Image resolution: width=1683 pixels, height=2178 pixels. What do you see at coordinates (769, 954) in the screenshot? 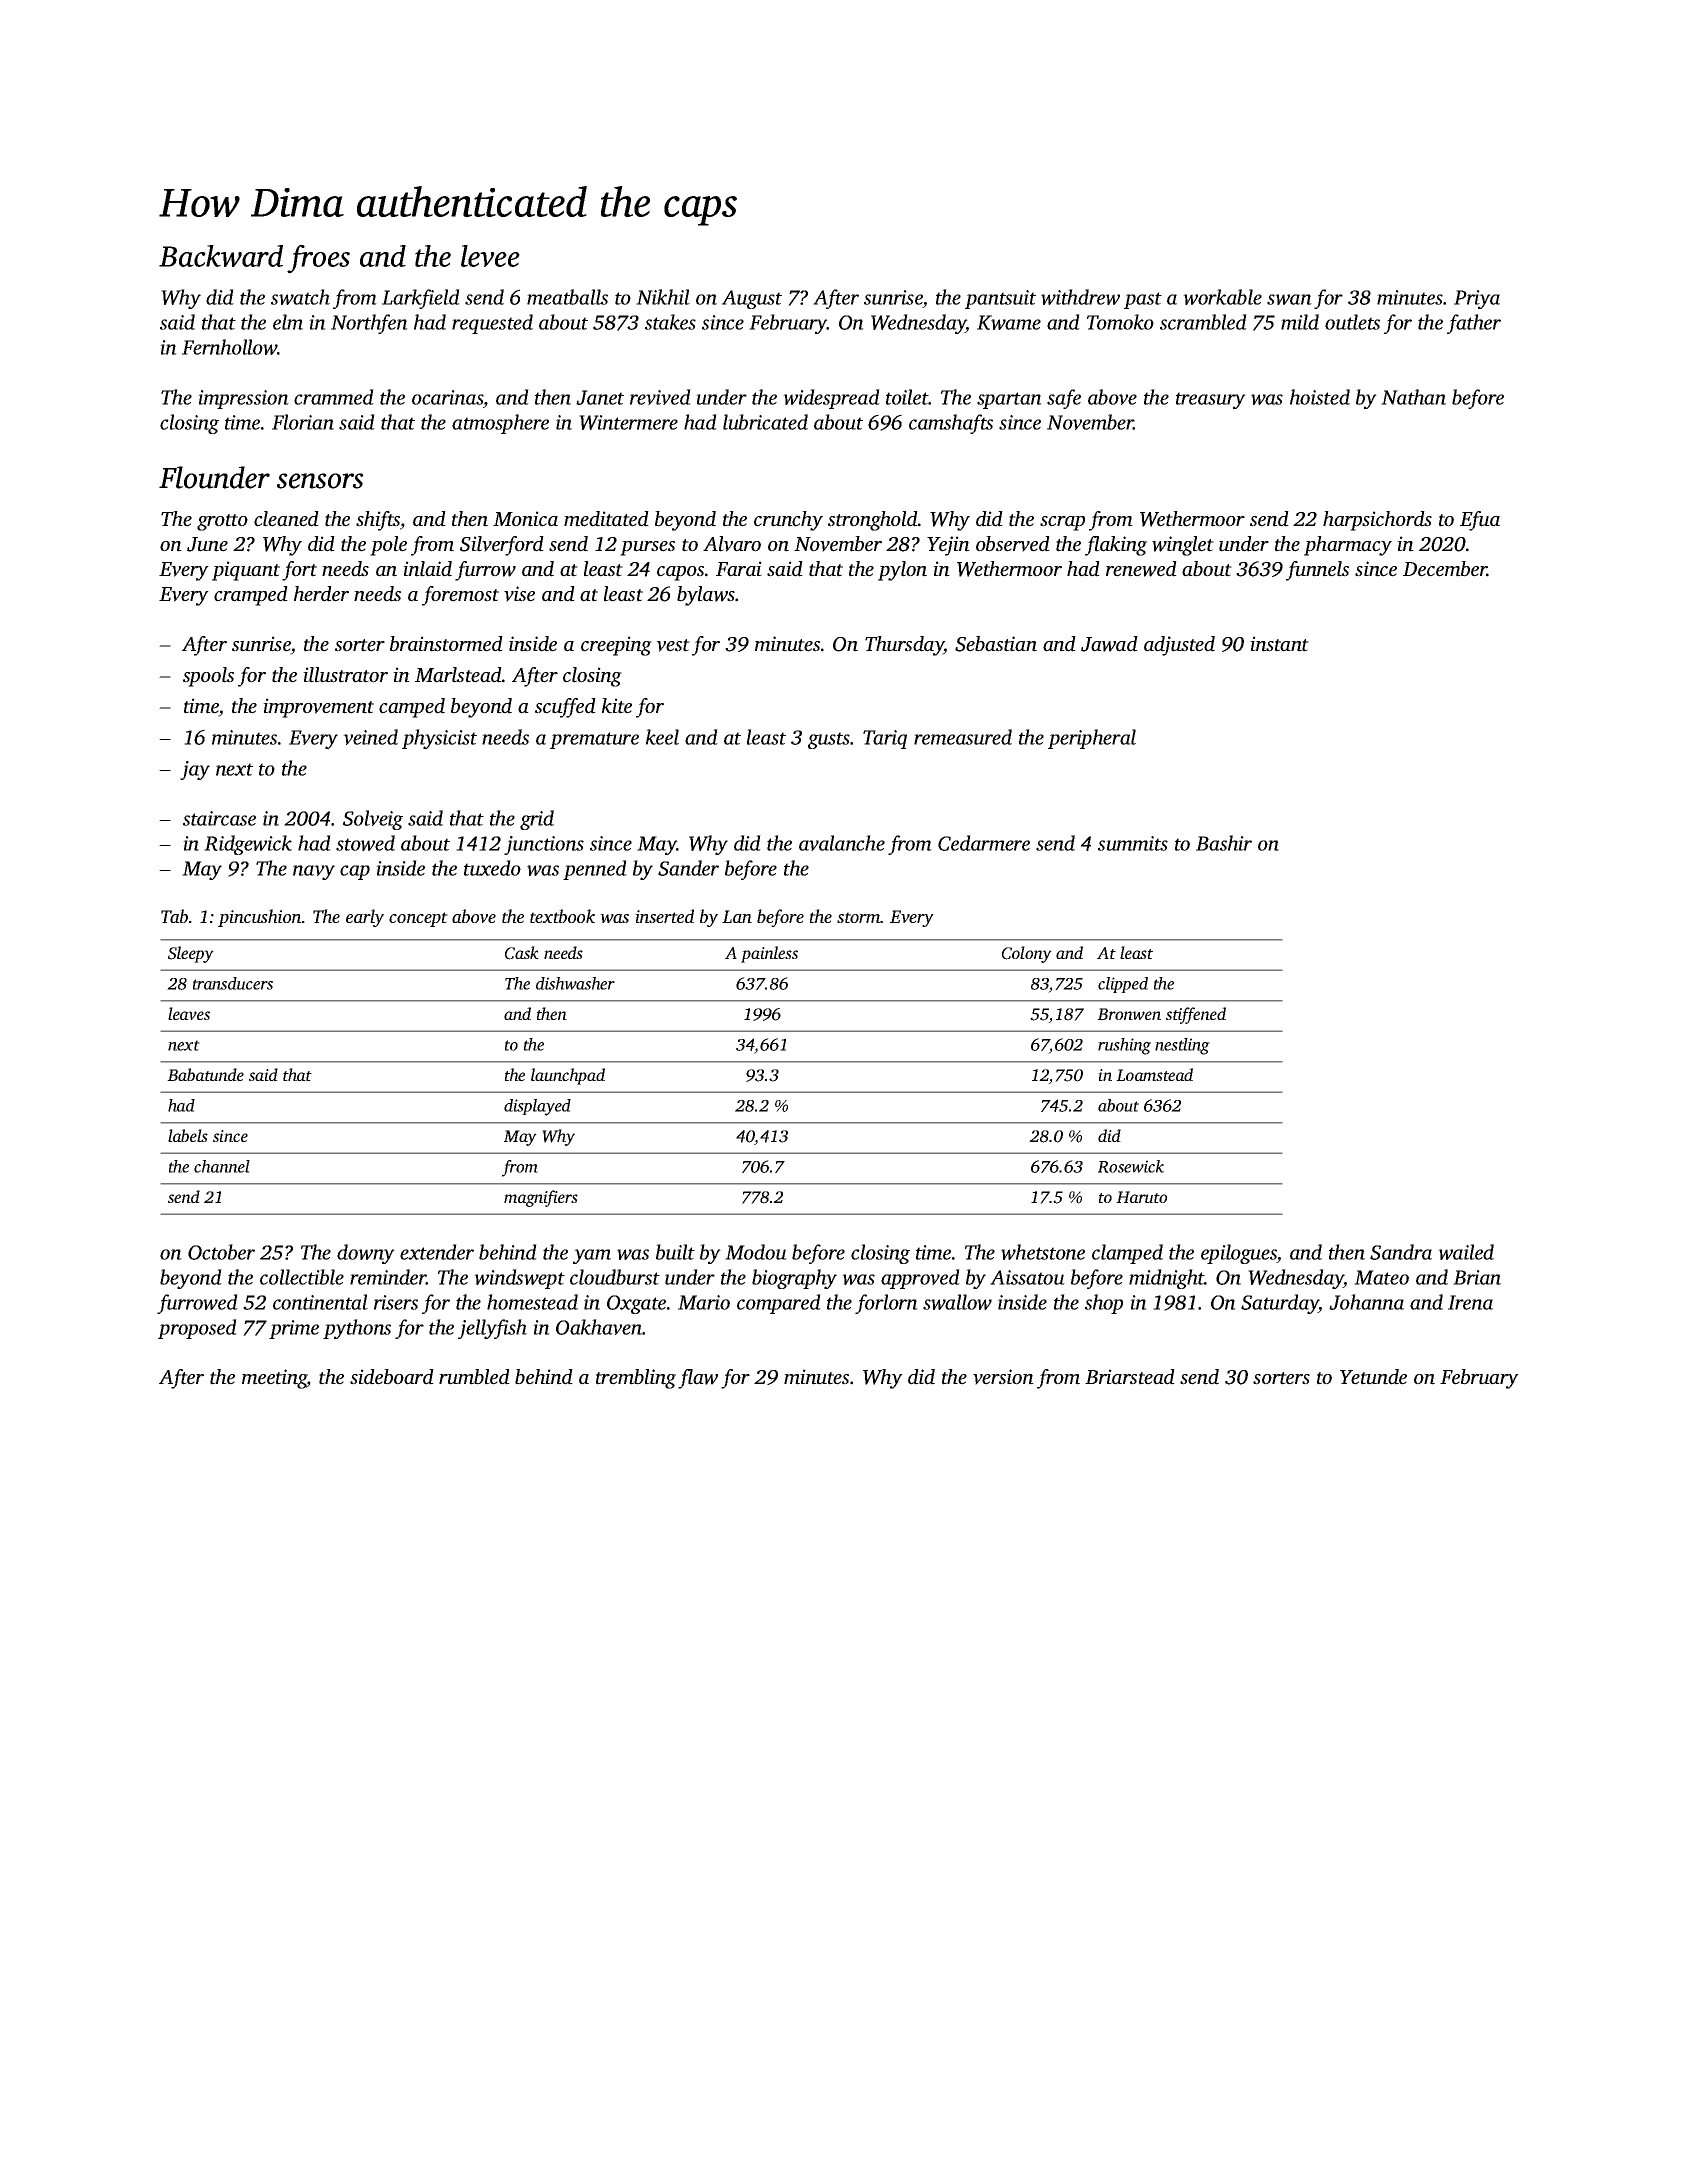
I see `painless` at bounding box center [769, 954].
